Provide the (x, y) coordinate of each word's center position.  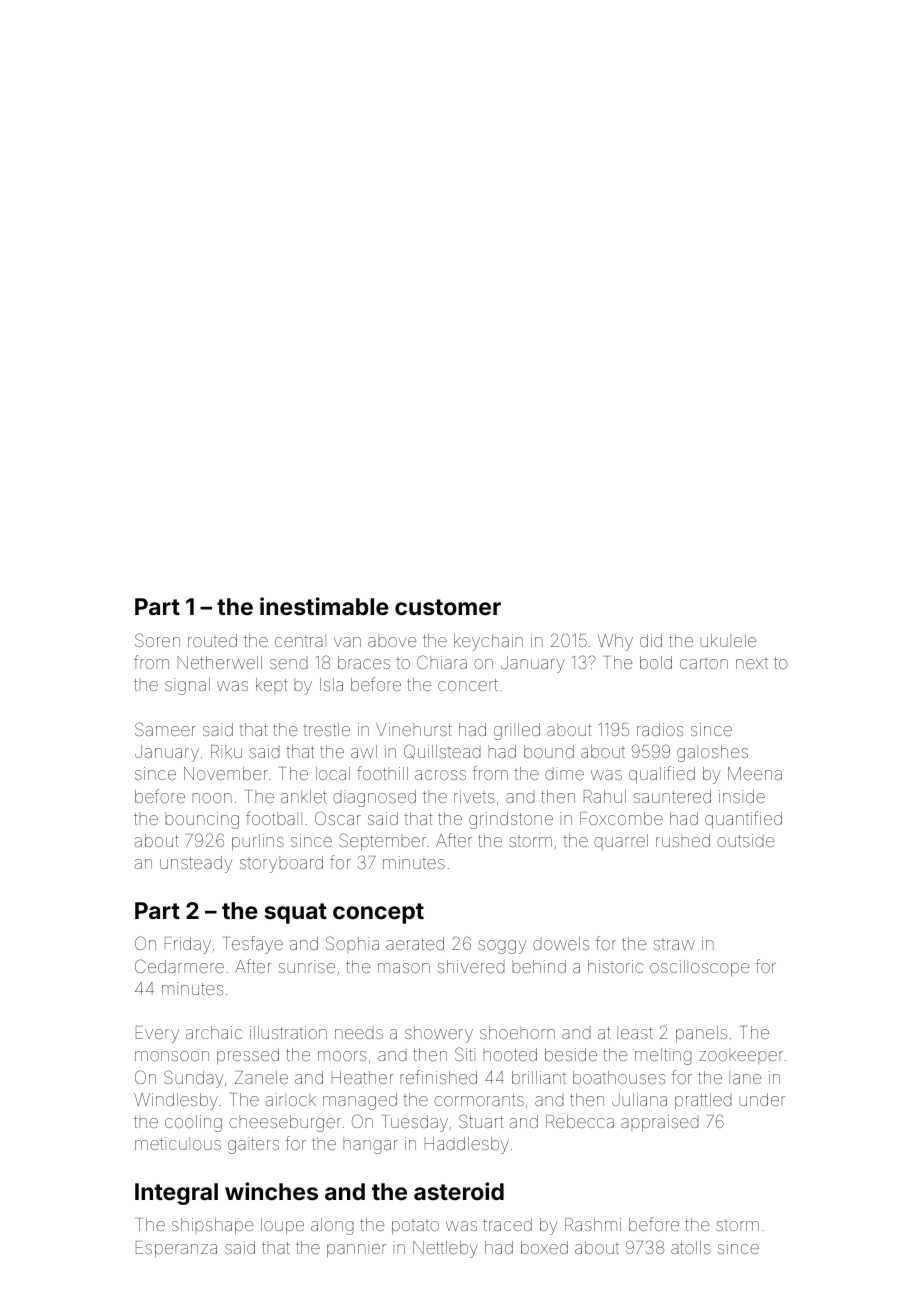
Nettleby (445, 1249)
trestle (326, 729)
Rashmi (593, 1224)
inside (742, 796)
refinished (438, 1077)
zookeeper (741, 1056)
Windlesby (176, 1101)
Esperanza (176, 1249)
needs (359, 1032)
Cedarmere (179, 966)
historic (615, 966)
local (333, 773)
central (300, 640)
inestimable (324, 606)
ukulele (728, 640)
